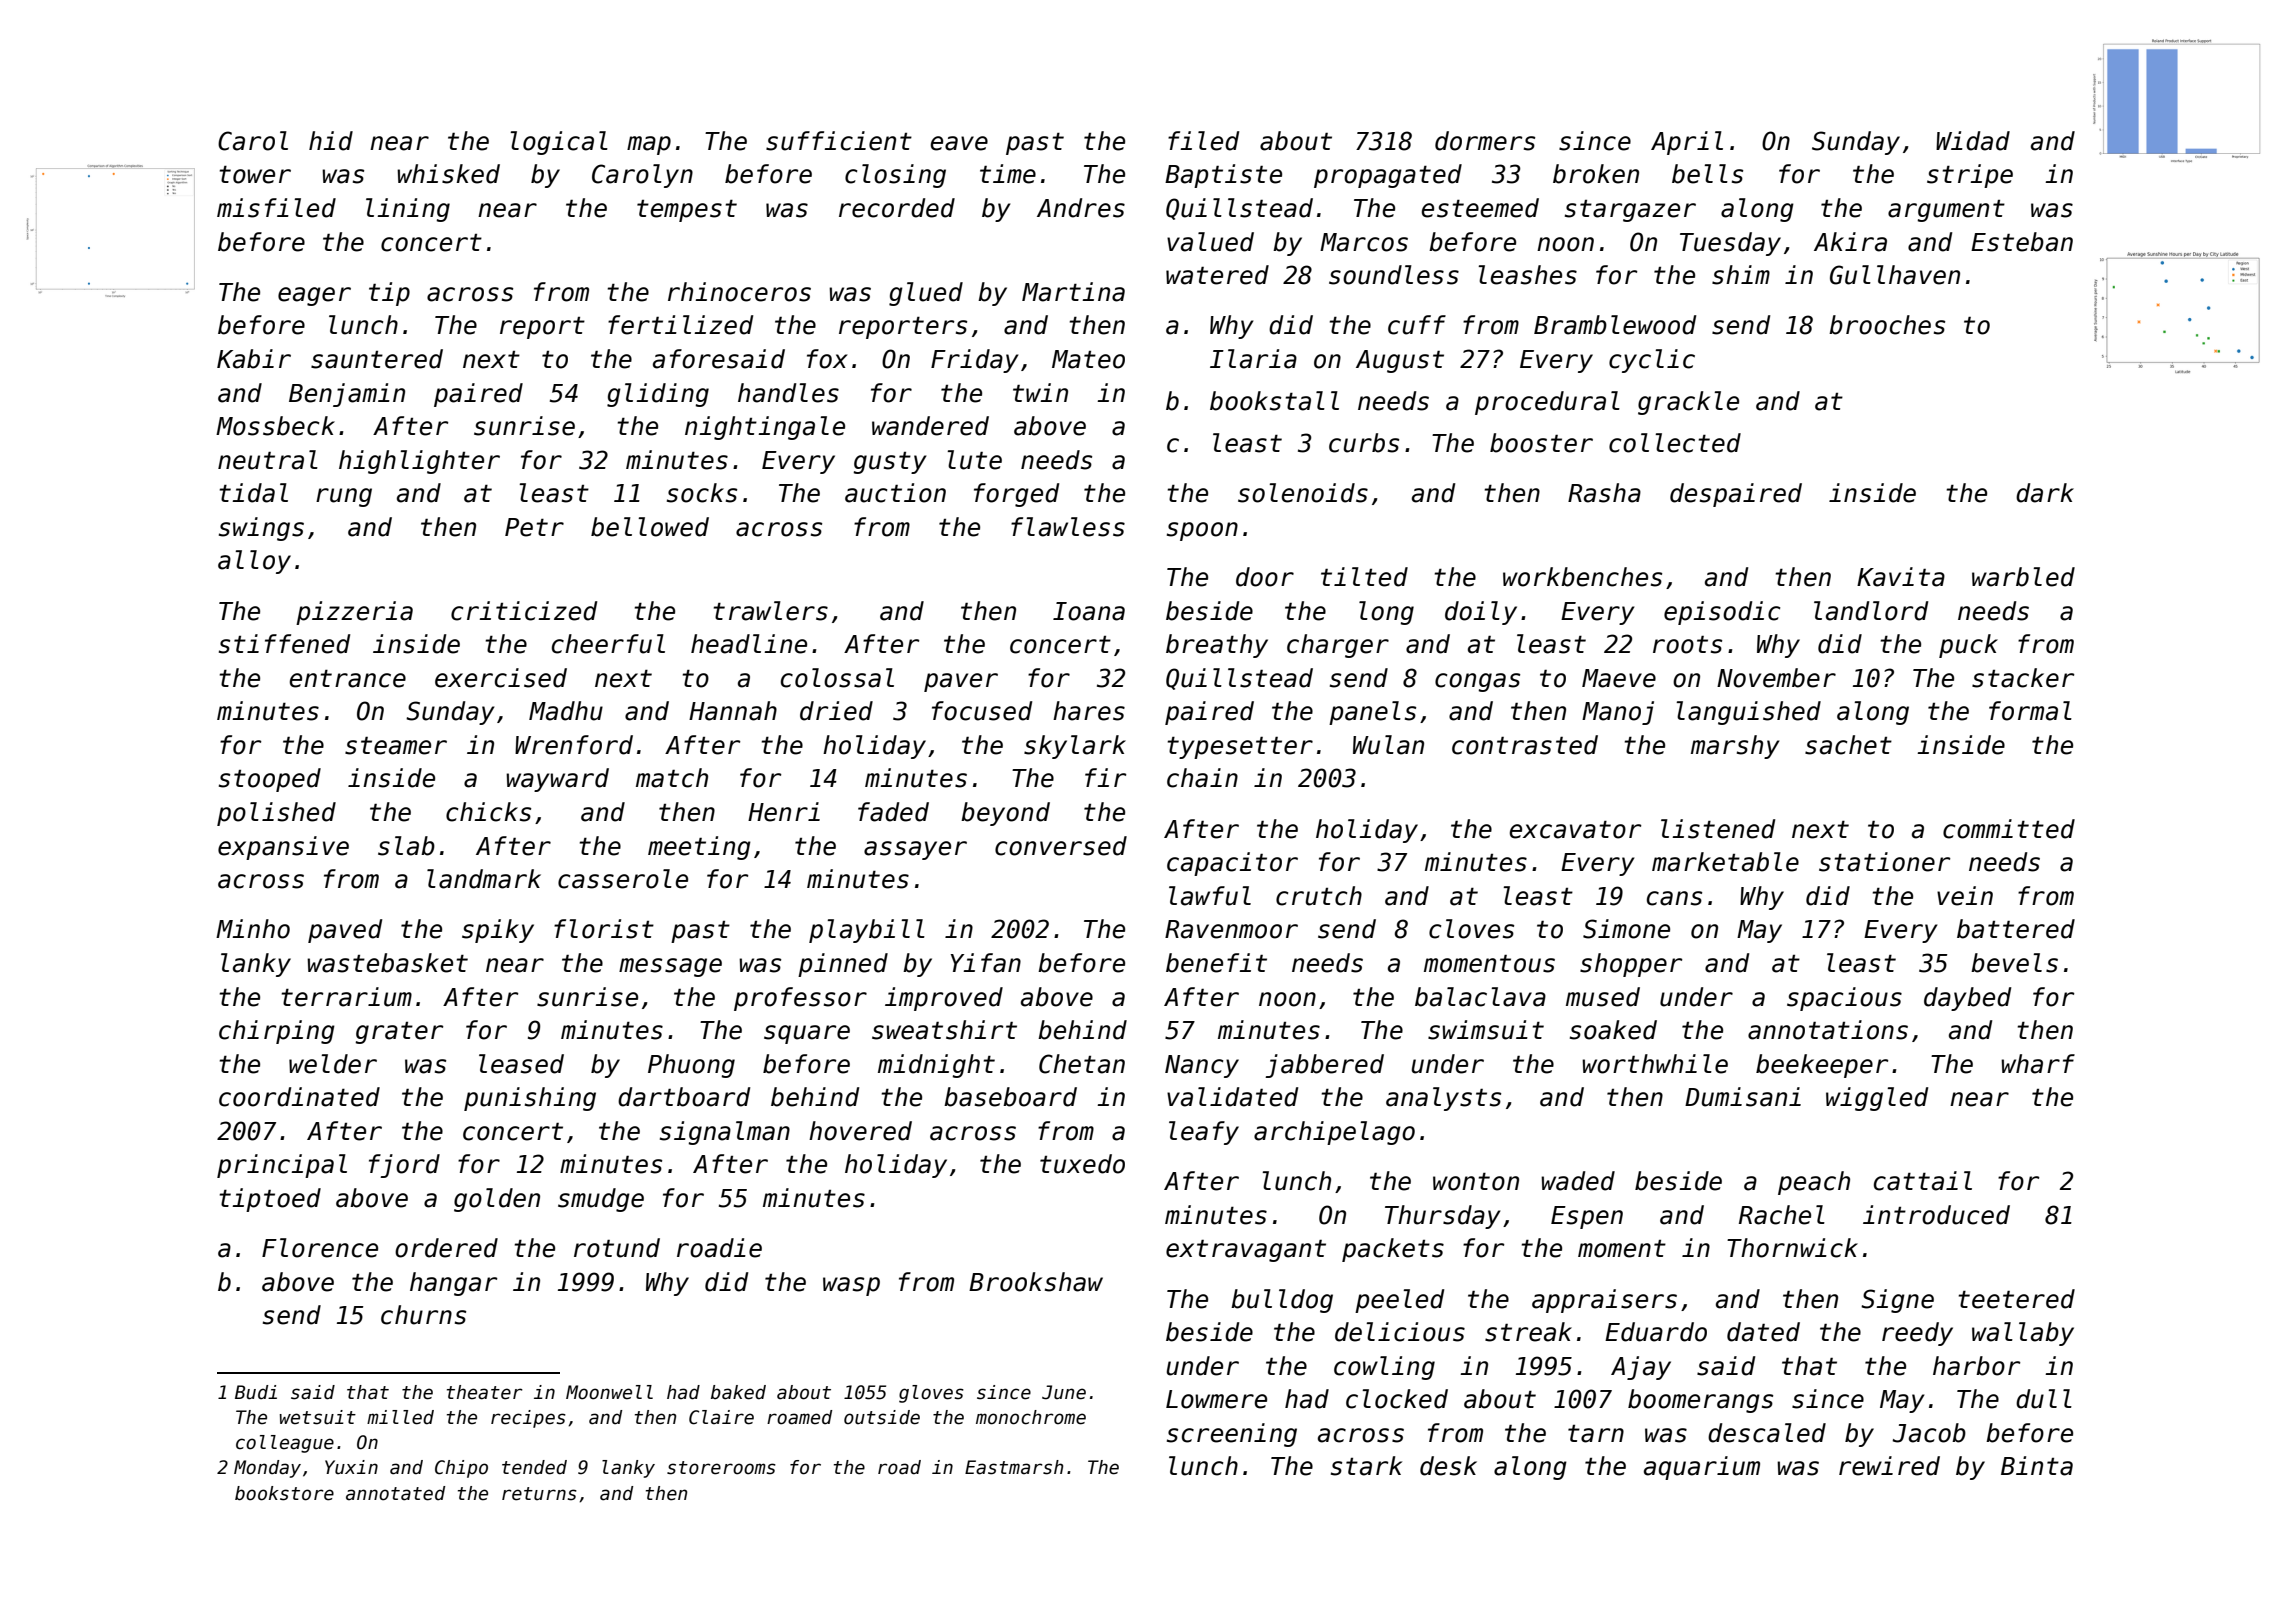 The height and width of the screenshot is (1620, 2292). Describe the element at coordinates (1010, 1097) in the screenshot. I see `baseboard` at that location.
